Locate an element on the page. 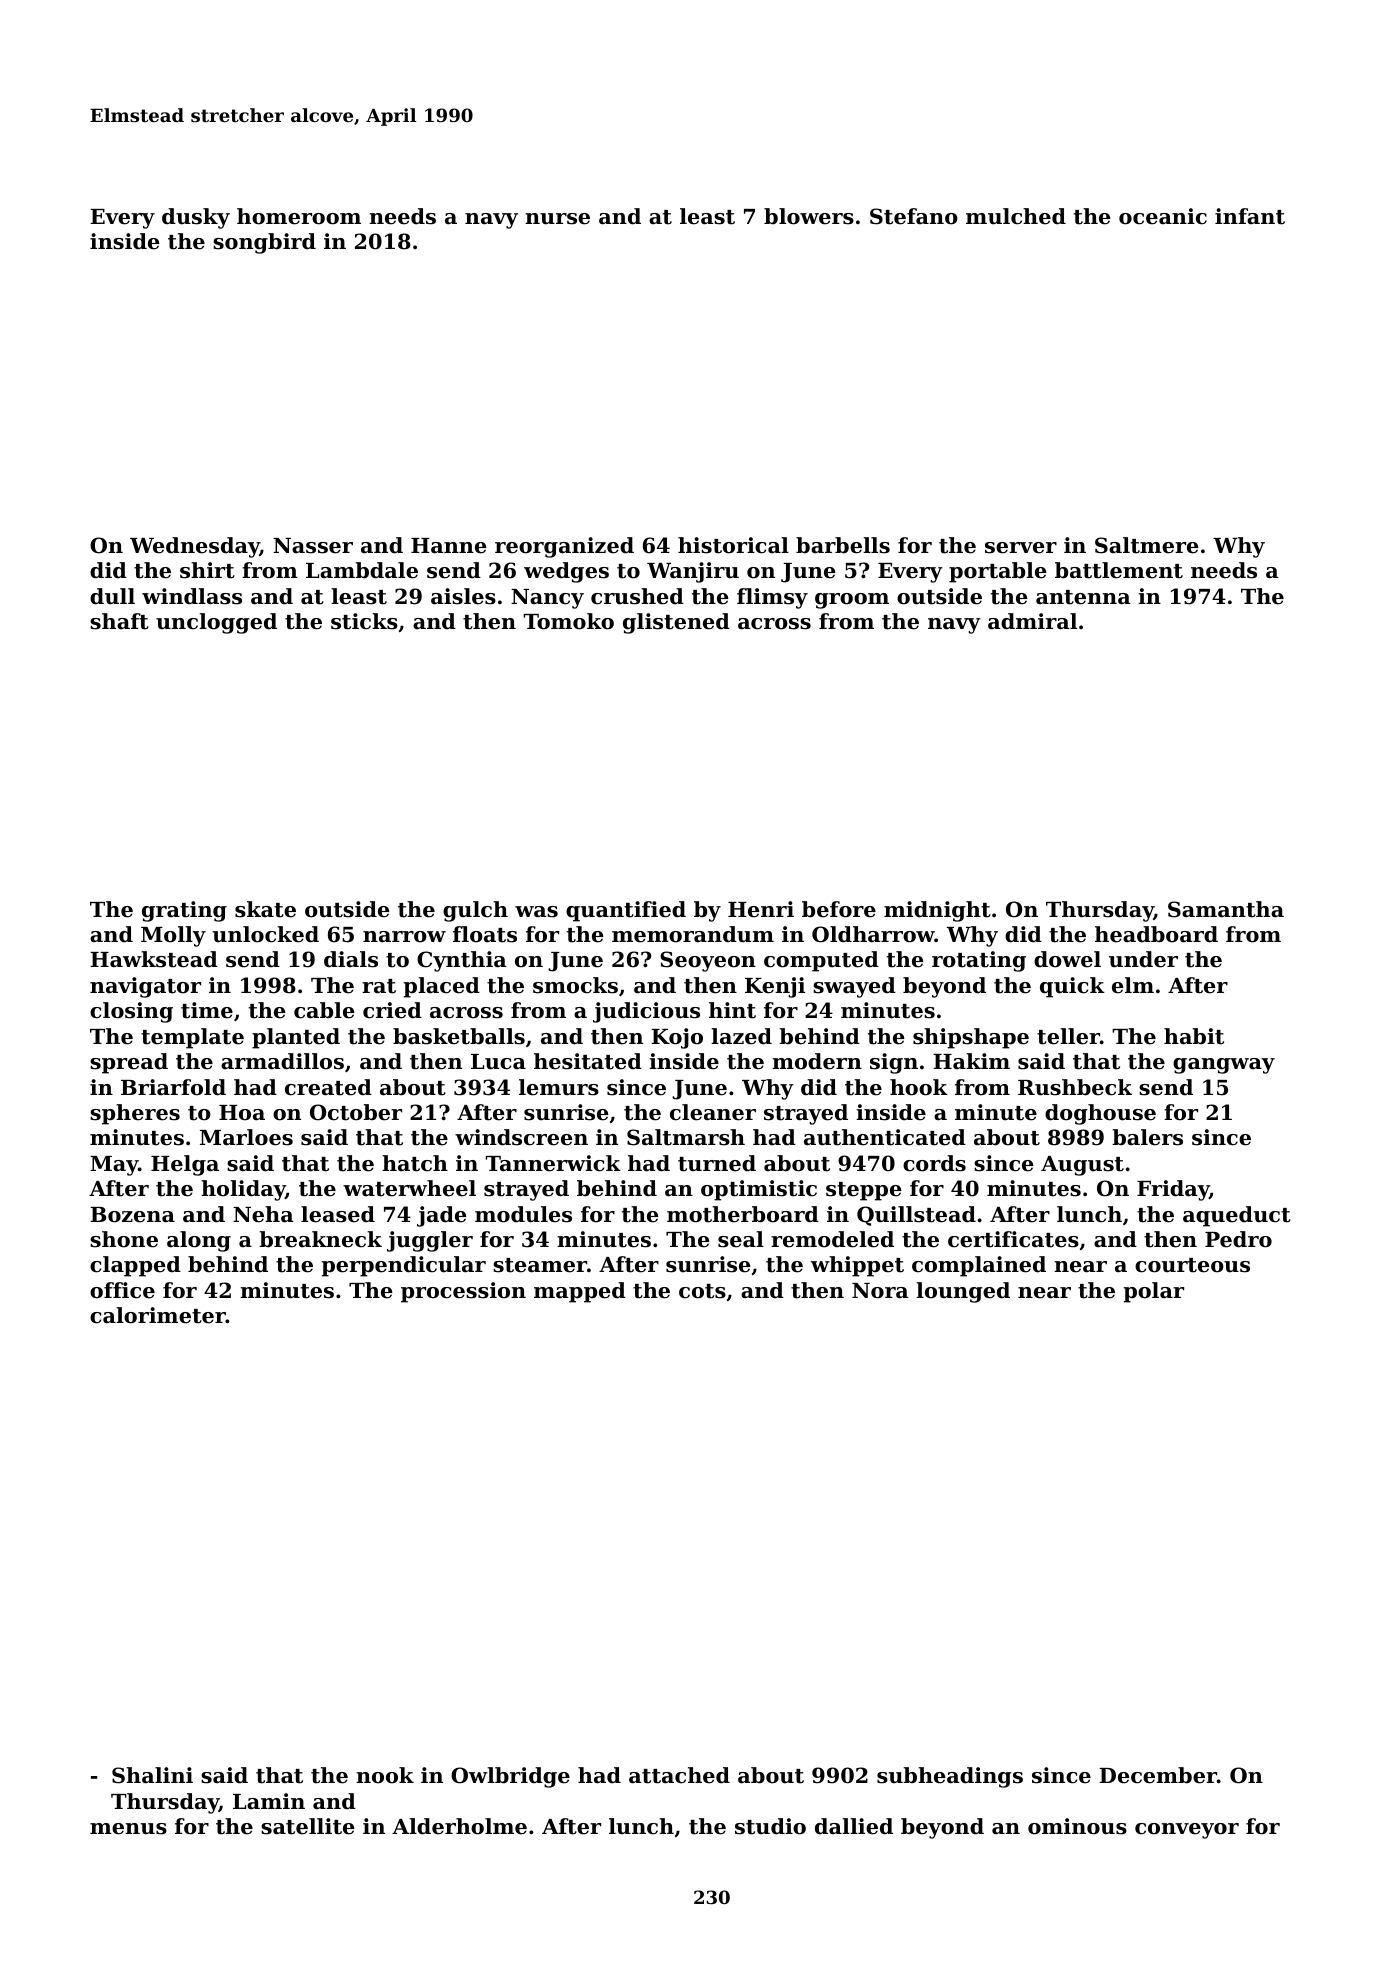  Samantha is located at coordinates (1226, 909).
